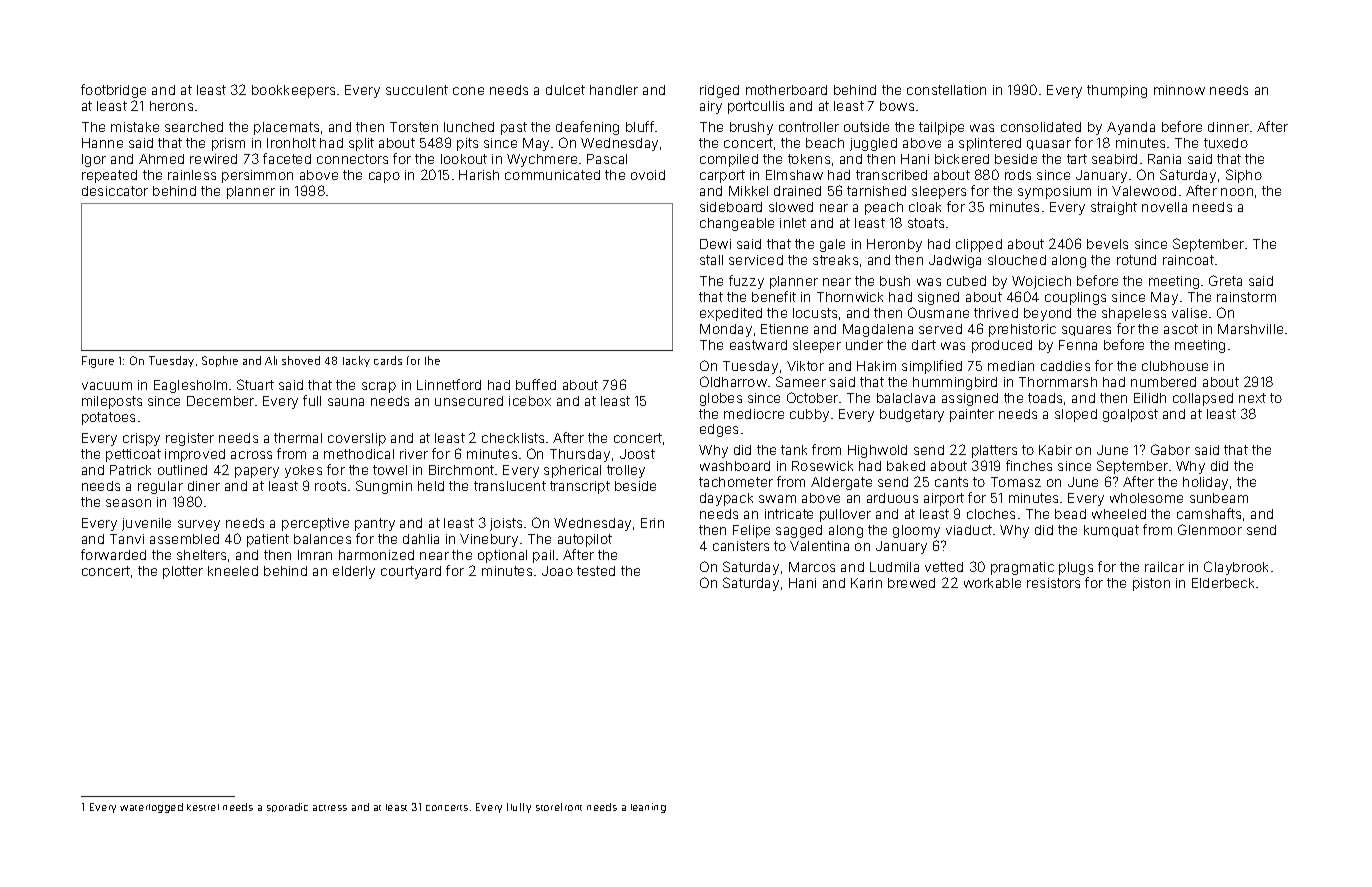 Image resolution: width=1372 pixels, height=887 pixels. I want to click on thumping, so click(1117, 91).
